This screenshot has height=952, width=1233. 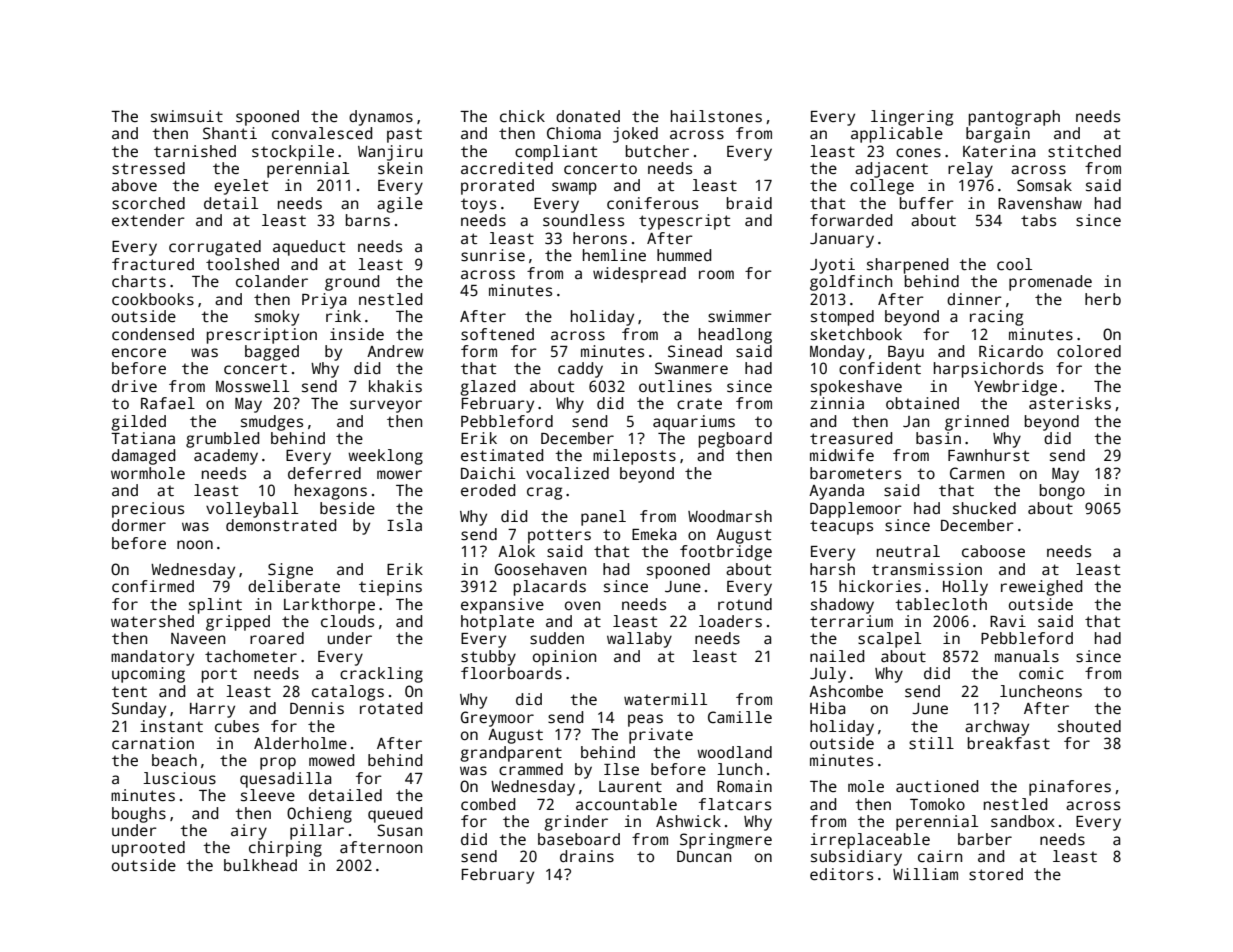 I want to click on drains, so click(x=587, y=856).
